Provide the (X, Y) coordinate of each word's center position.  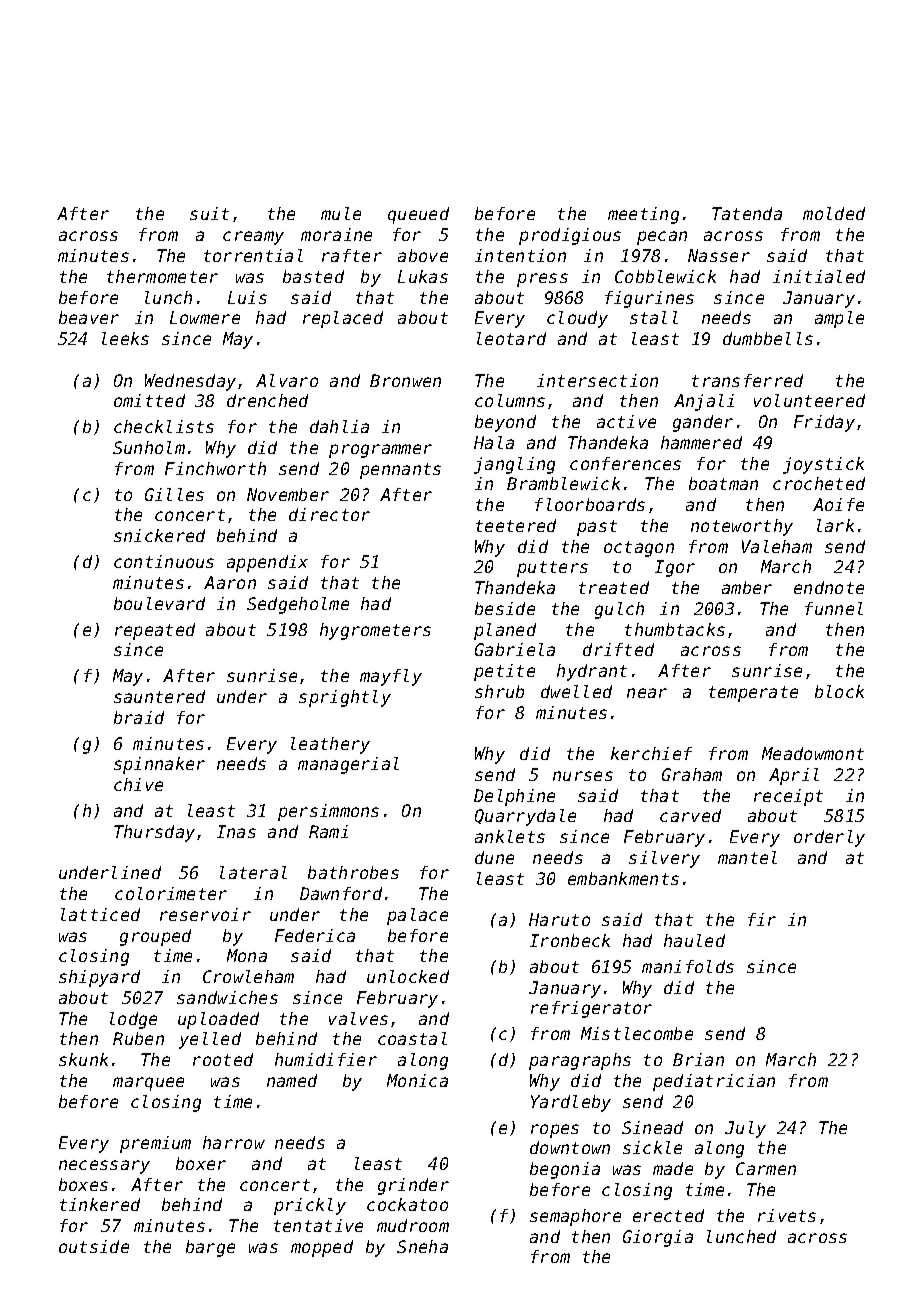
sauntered (159, 696)
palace (417, 916)
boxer (201, 1163)
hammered (701, 442)
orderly (829, 838)
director (329, 514)
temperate (753, 694)
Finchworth (215, 468)
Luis (247, 297)
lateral (253, 872)
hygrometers (375, 631)
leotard (511, 338)
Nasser (719, 255)
